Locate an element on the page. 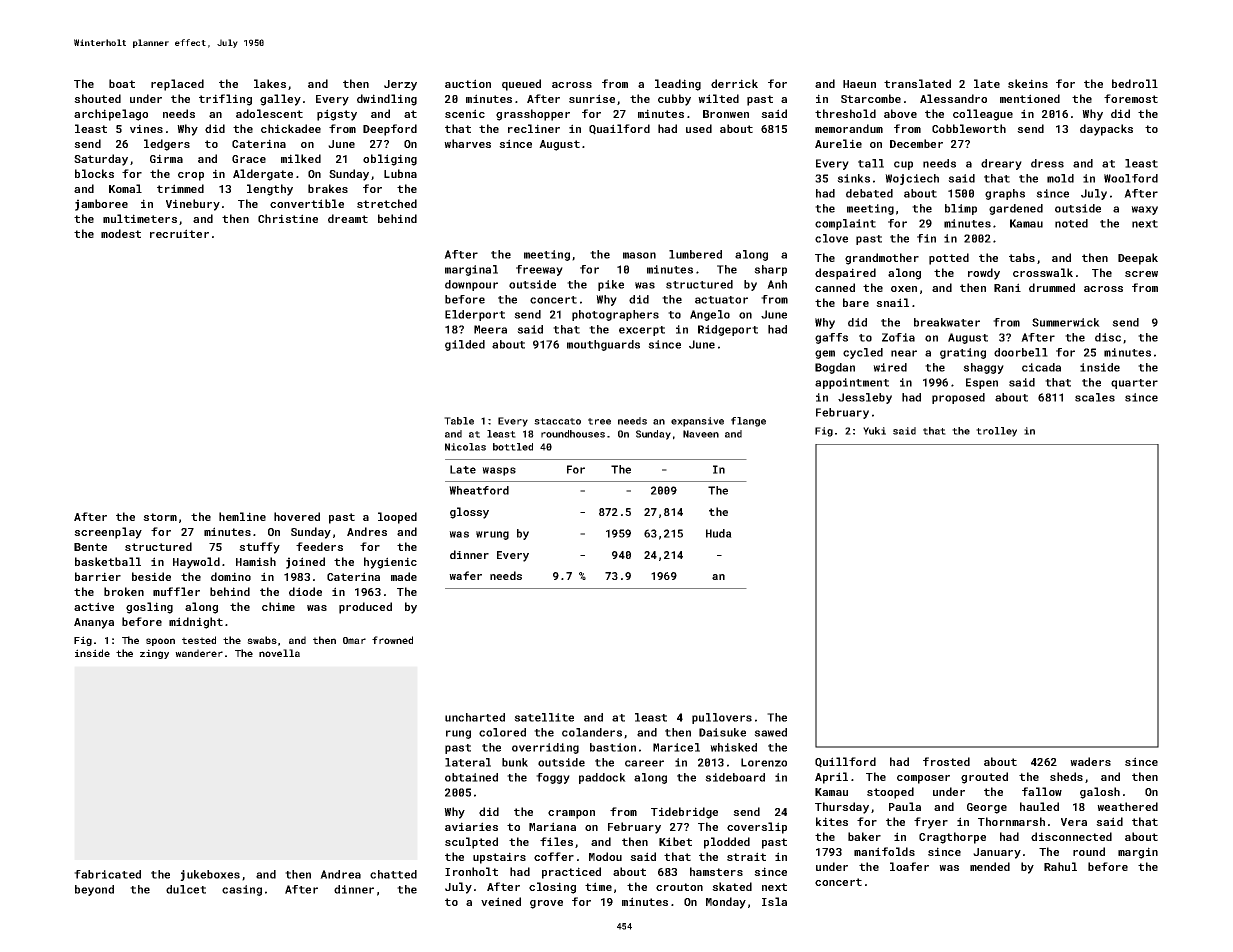 The height and width of the document is (952, 1233). waders is located at coordinates (1090, 761).
